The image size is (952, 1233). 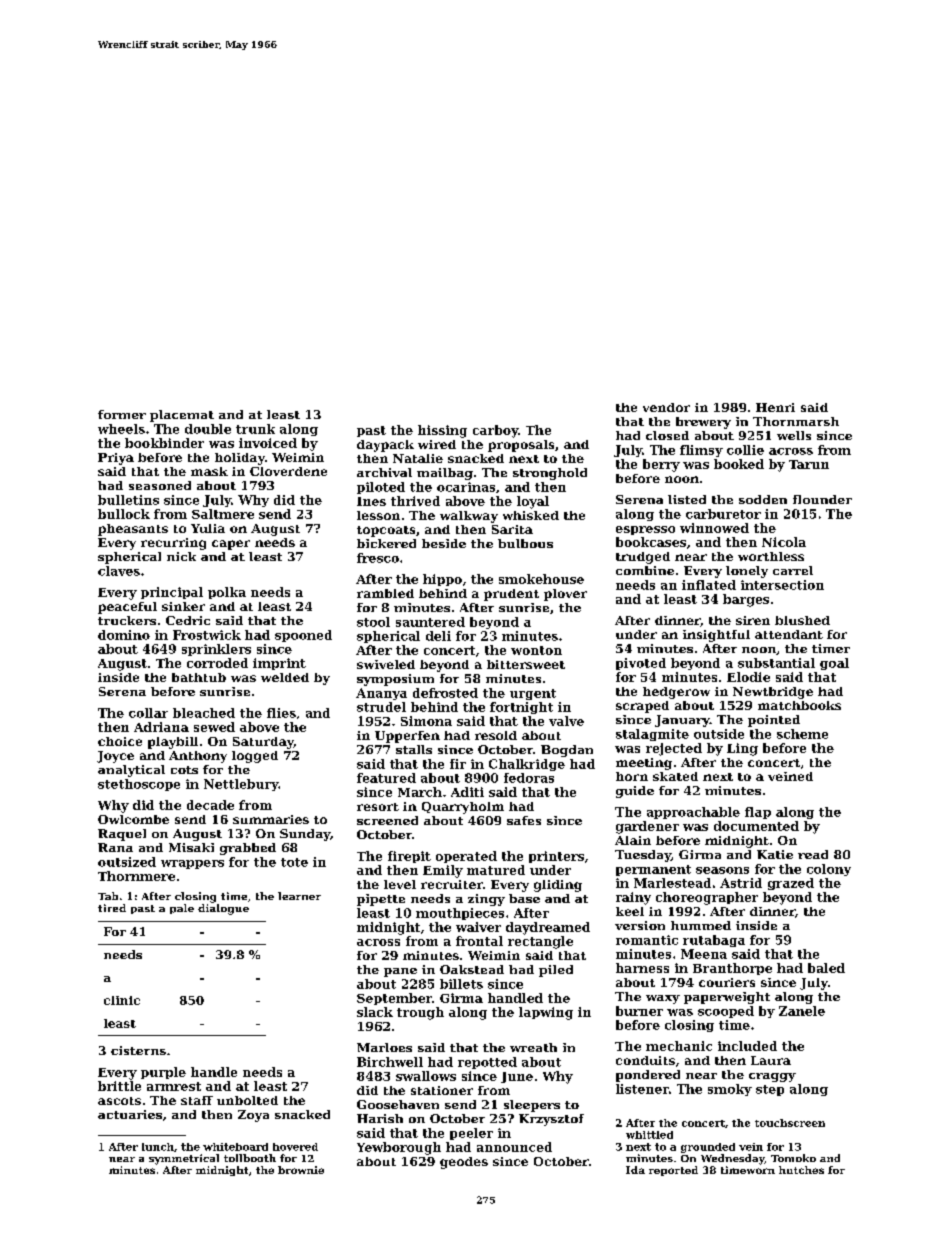 What do you see at coordinates (438, 636) in the screenshot?
I see `deli` at bounding box center [438, 636].
